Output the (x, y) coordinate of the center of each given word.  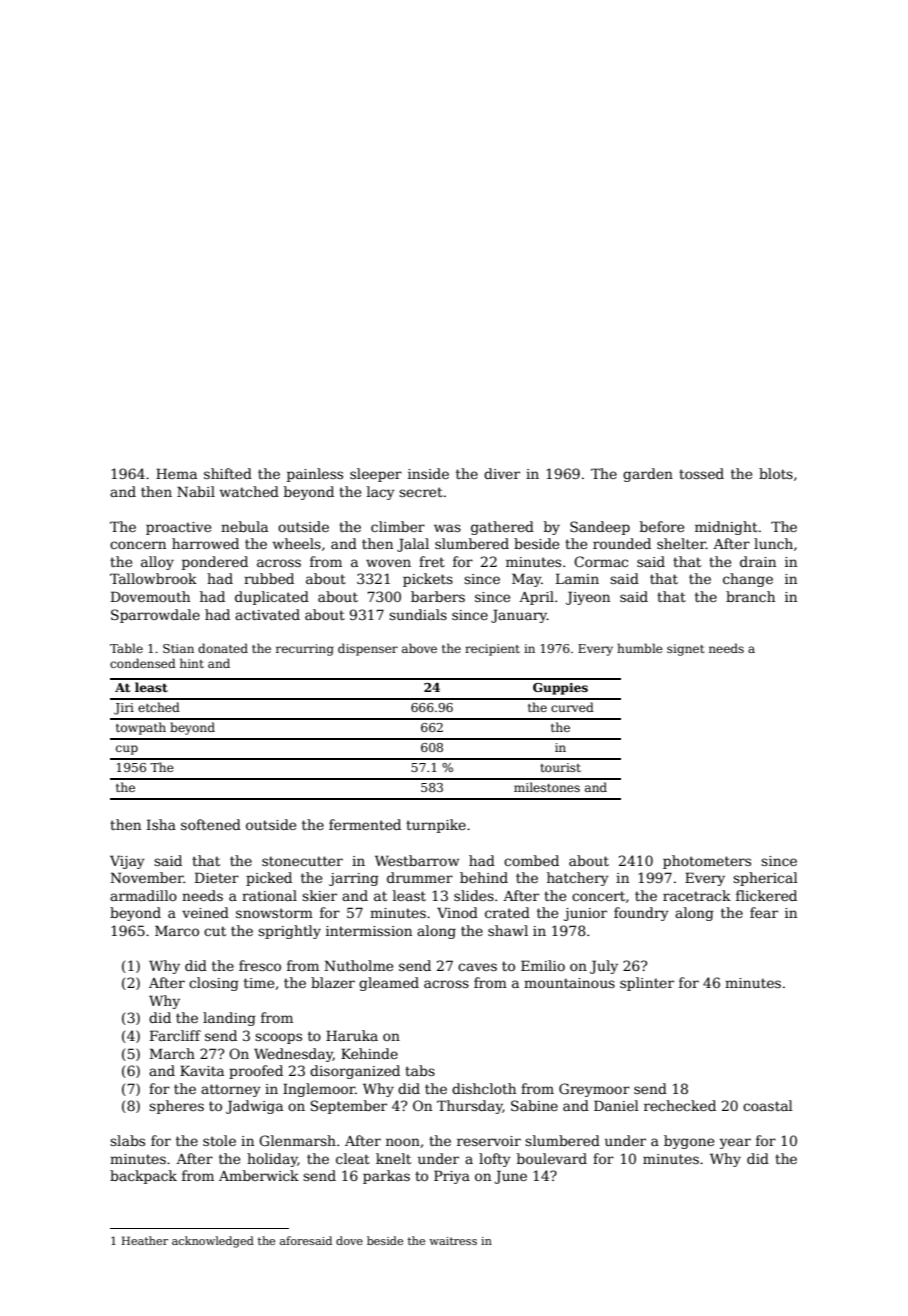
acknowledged (213, 1242)
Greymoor (594, 1090)
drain (758, 561)
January (519, 616)
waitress (453, 1241)
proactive (178, 528)
